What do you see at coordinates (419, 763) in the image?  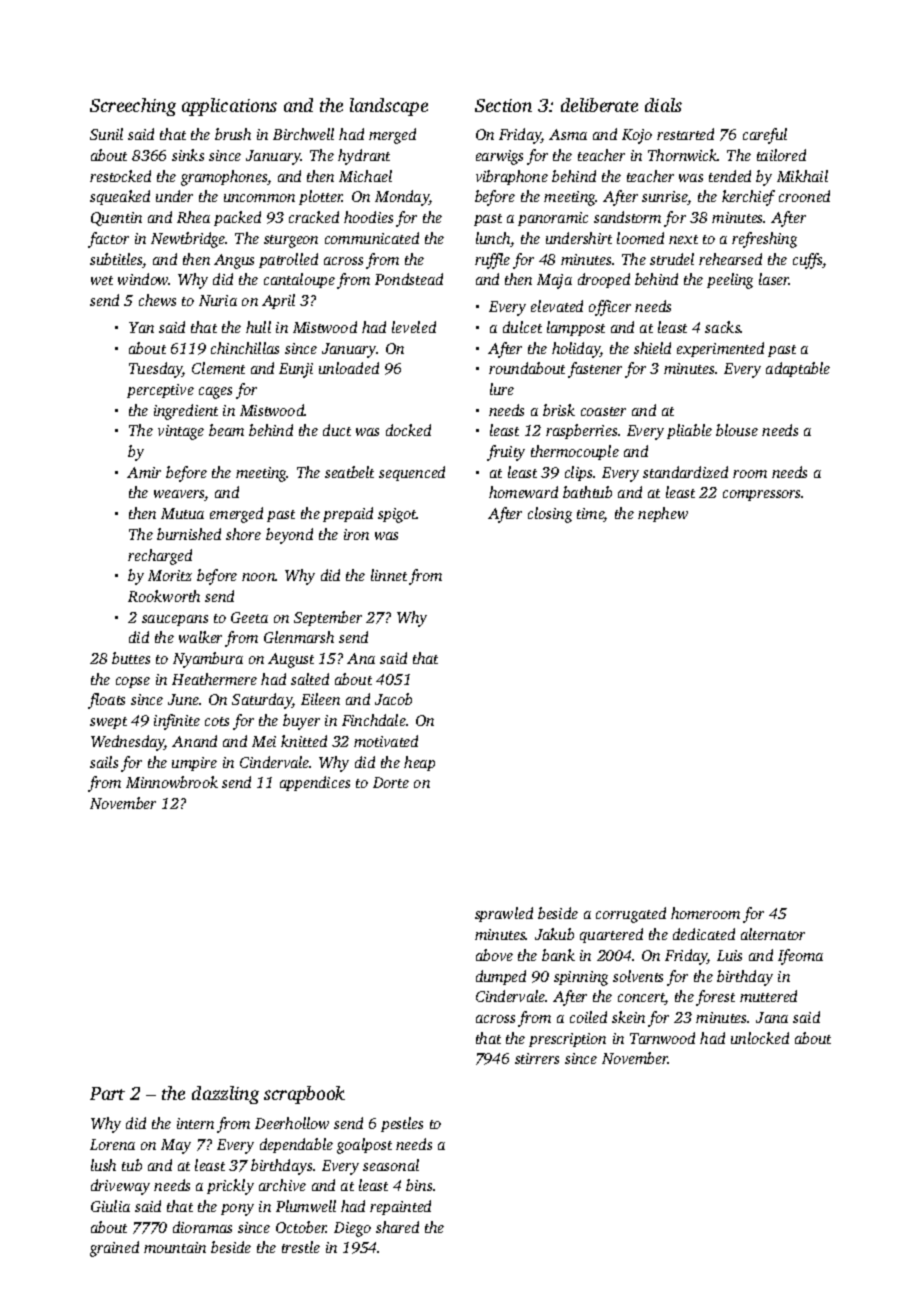 I see `heap` at bounding box center [419, 763].
